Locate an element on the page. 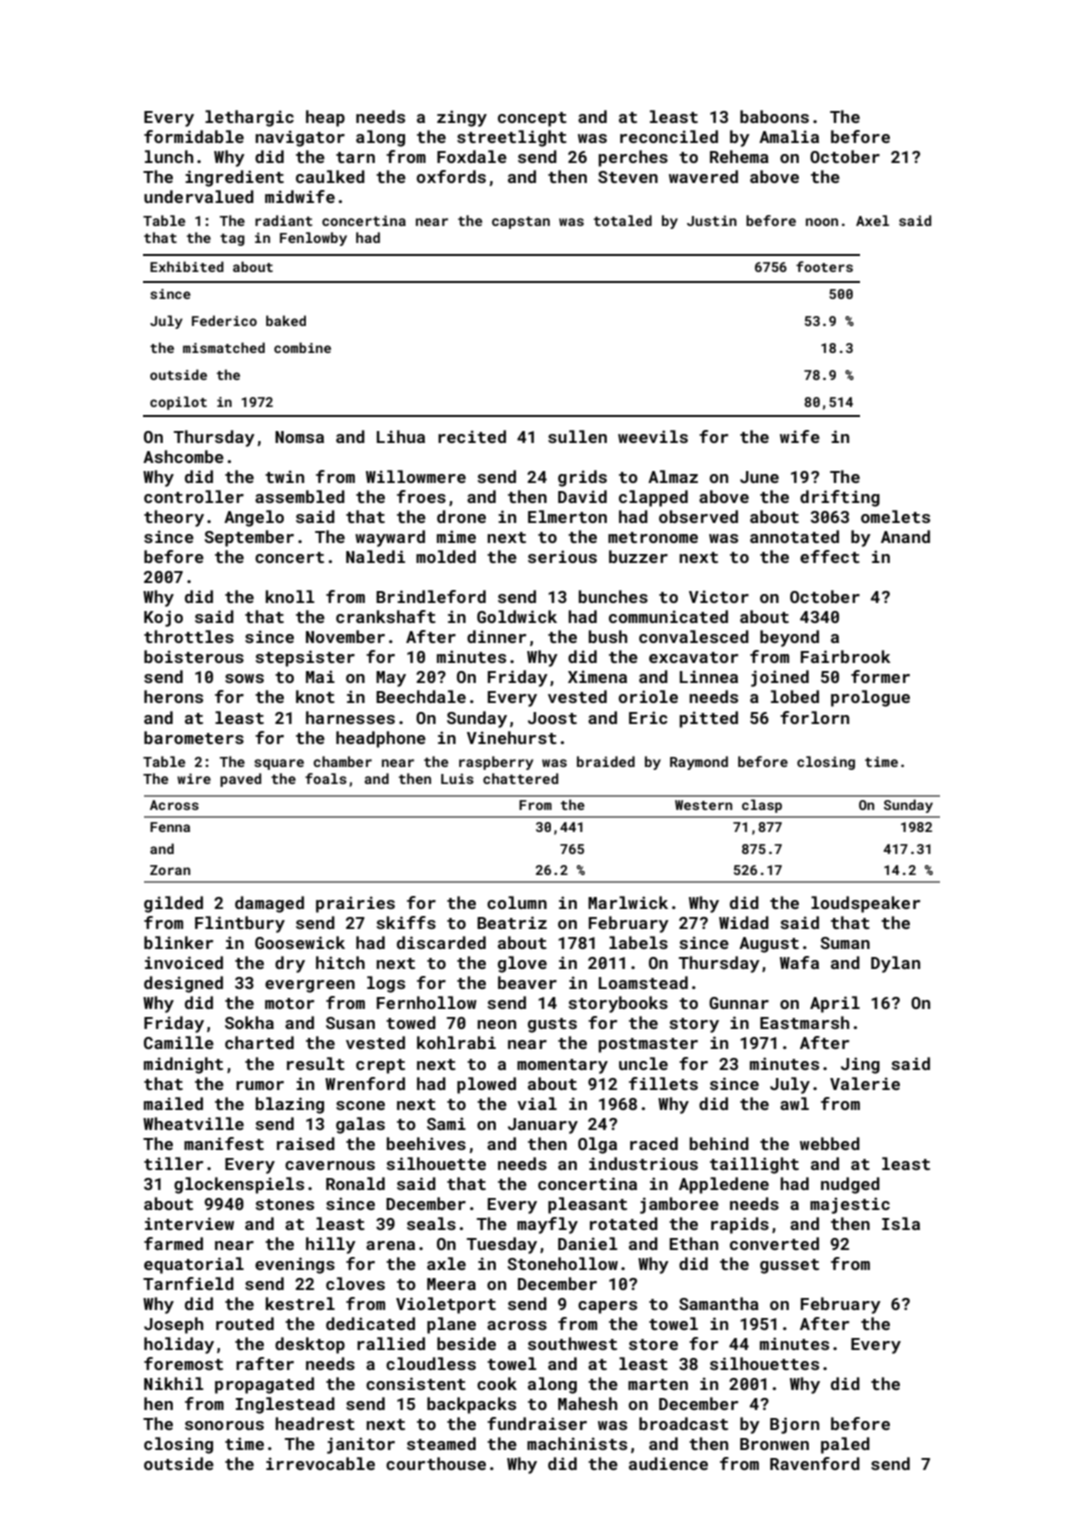 The height and width of the page is (1532, 1083). controller is located at coordinates (194, 496).
